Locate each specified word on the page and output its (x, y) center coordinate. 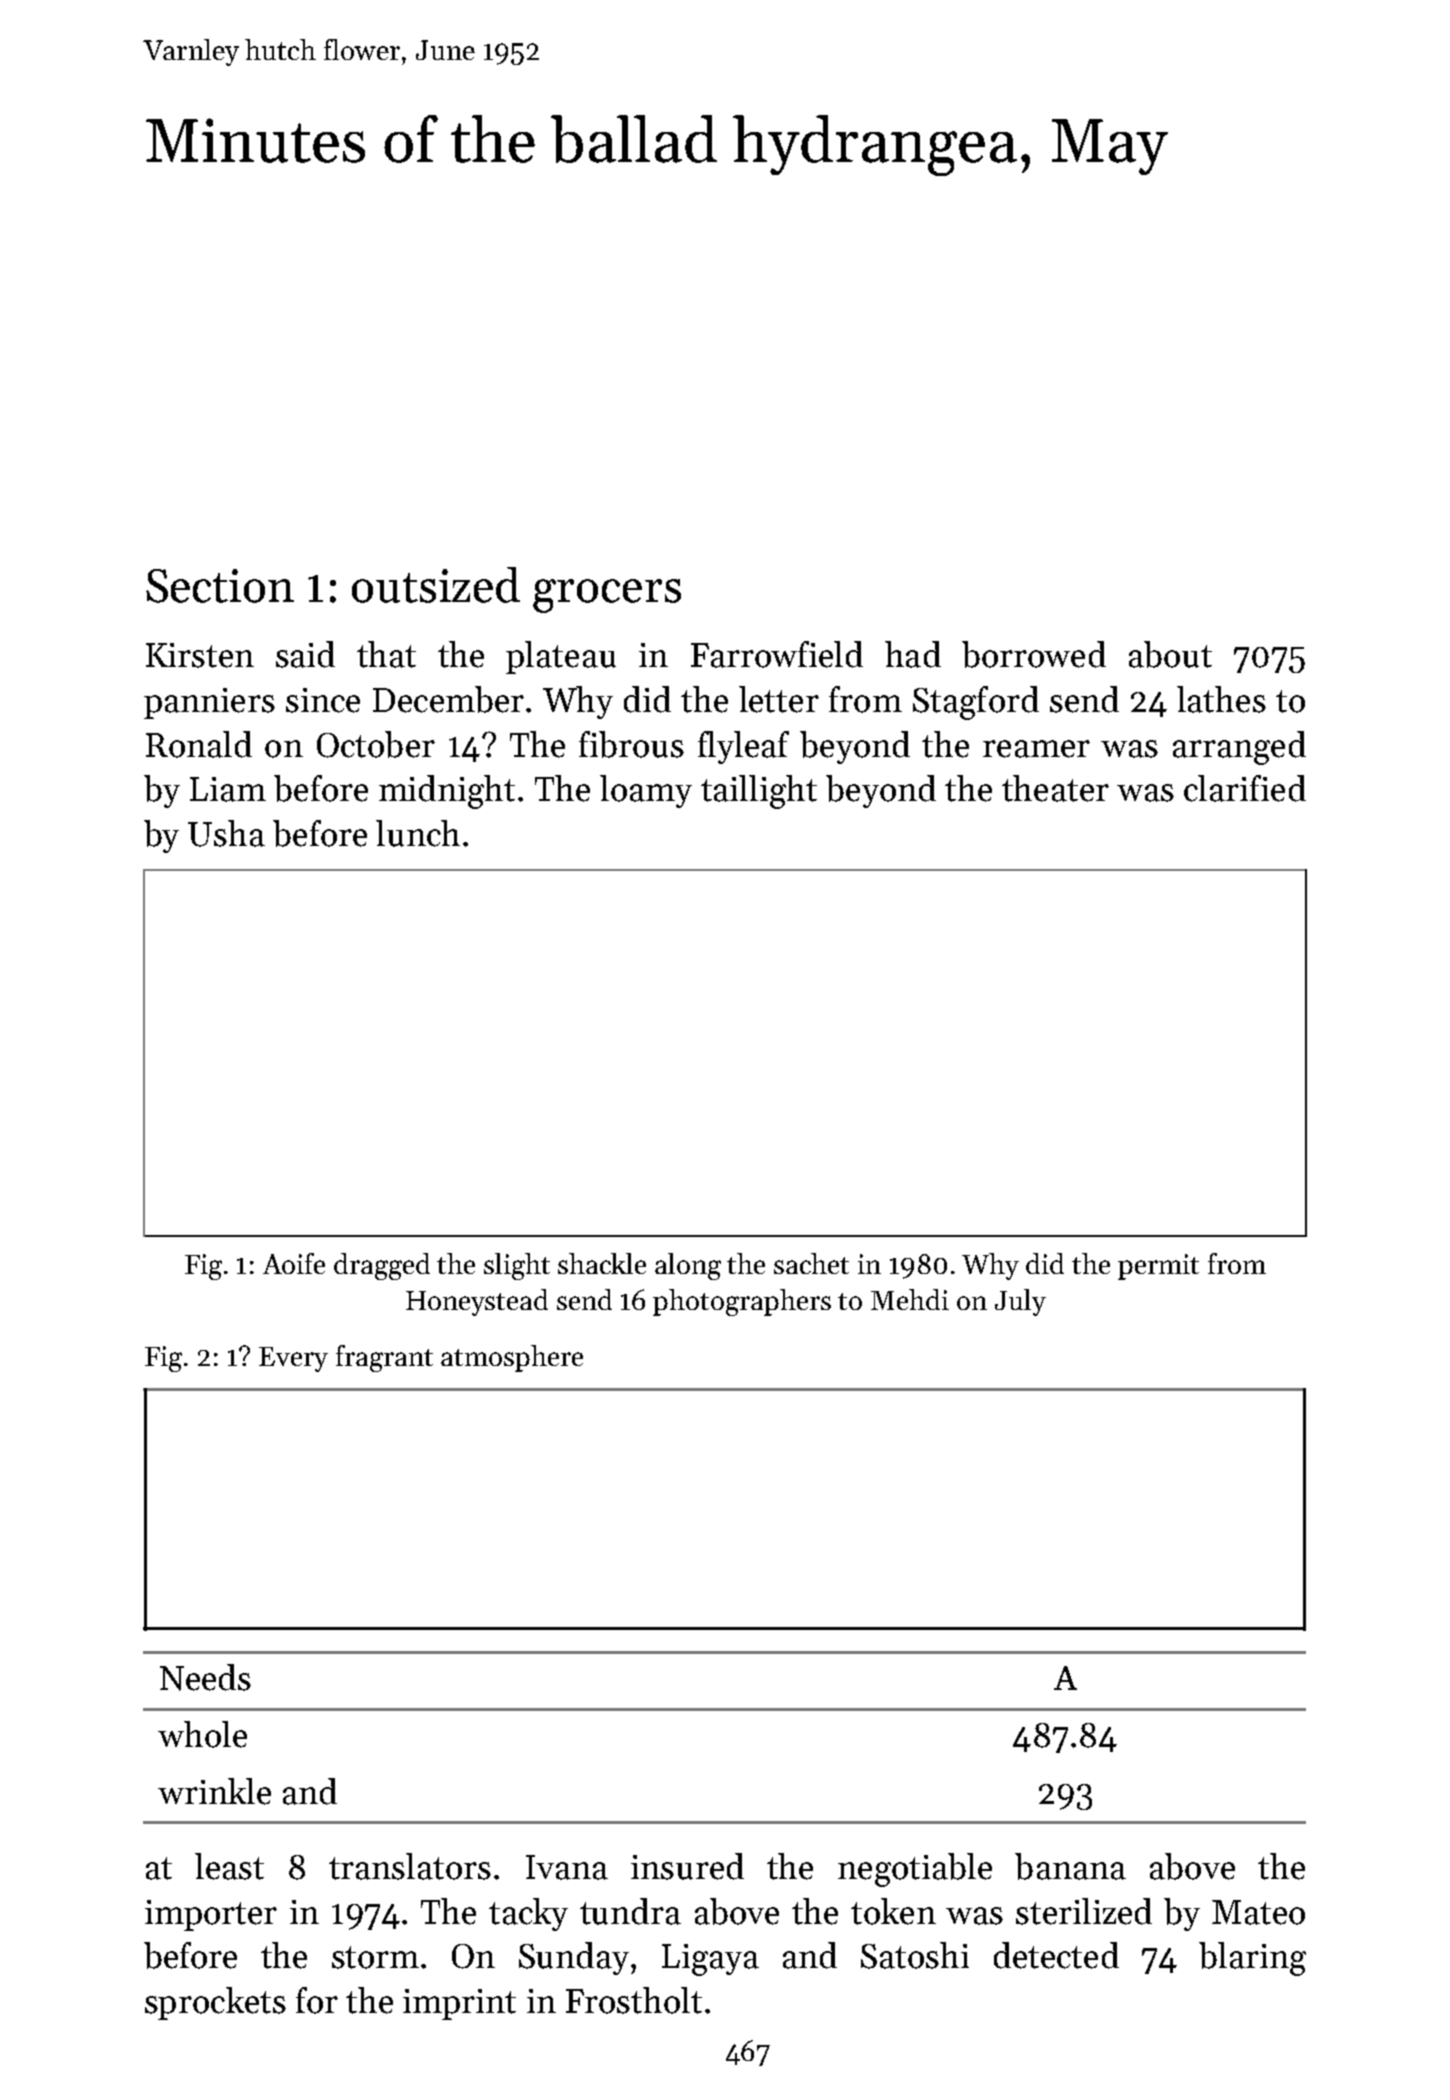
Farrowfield (777, 654)
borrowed (1034, 654)
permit (1158, 1267)
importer (211, 1915)
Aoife (294, 1263)
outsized (436, 585)
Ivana (567, 1867)
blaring (1252, 1959)
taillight (759, 792)
